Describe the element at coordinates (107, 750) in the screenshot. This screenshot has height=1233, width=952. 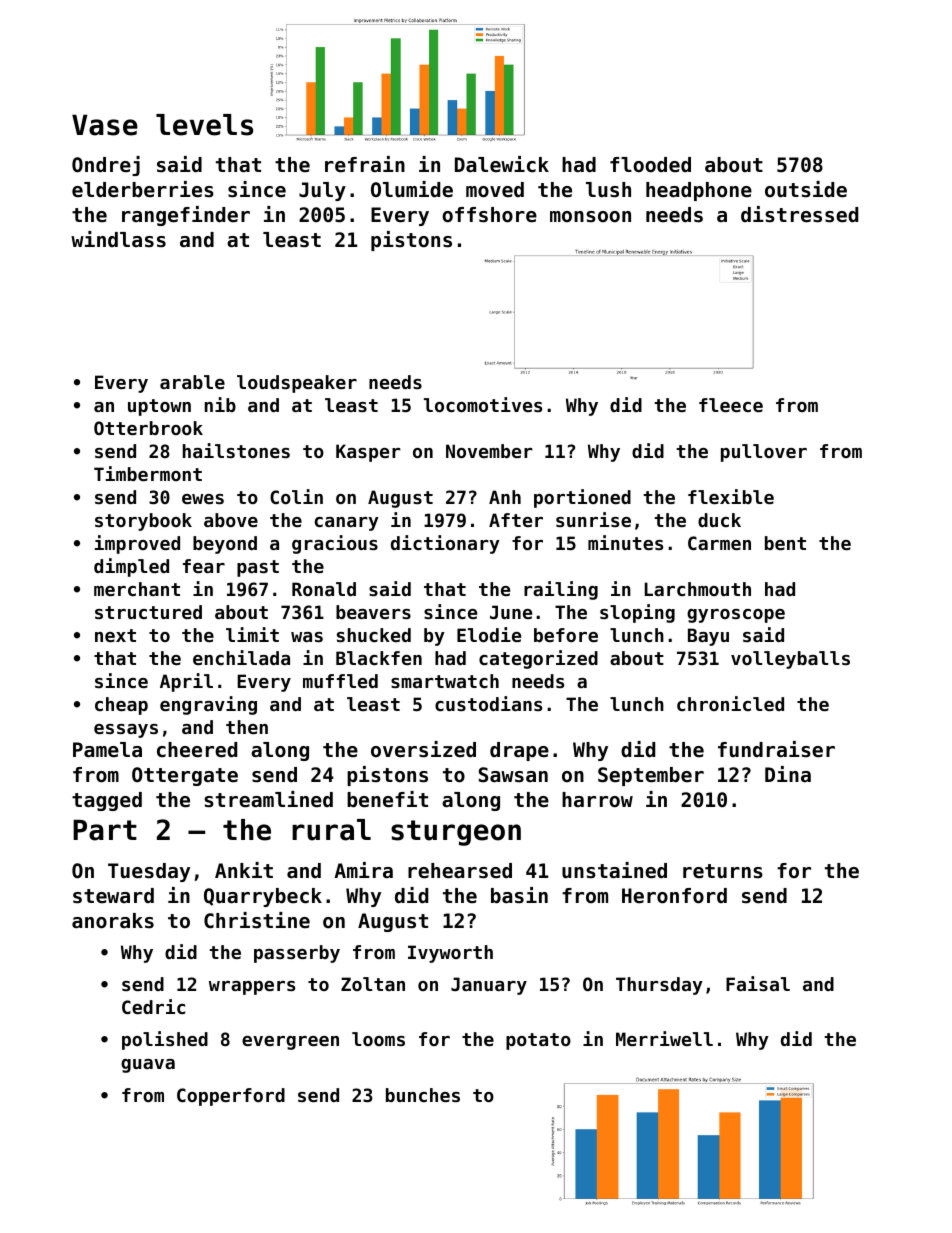
I see `Pamela` at that location.
